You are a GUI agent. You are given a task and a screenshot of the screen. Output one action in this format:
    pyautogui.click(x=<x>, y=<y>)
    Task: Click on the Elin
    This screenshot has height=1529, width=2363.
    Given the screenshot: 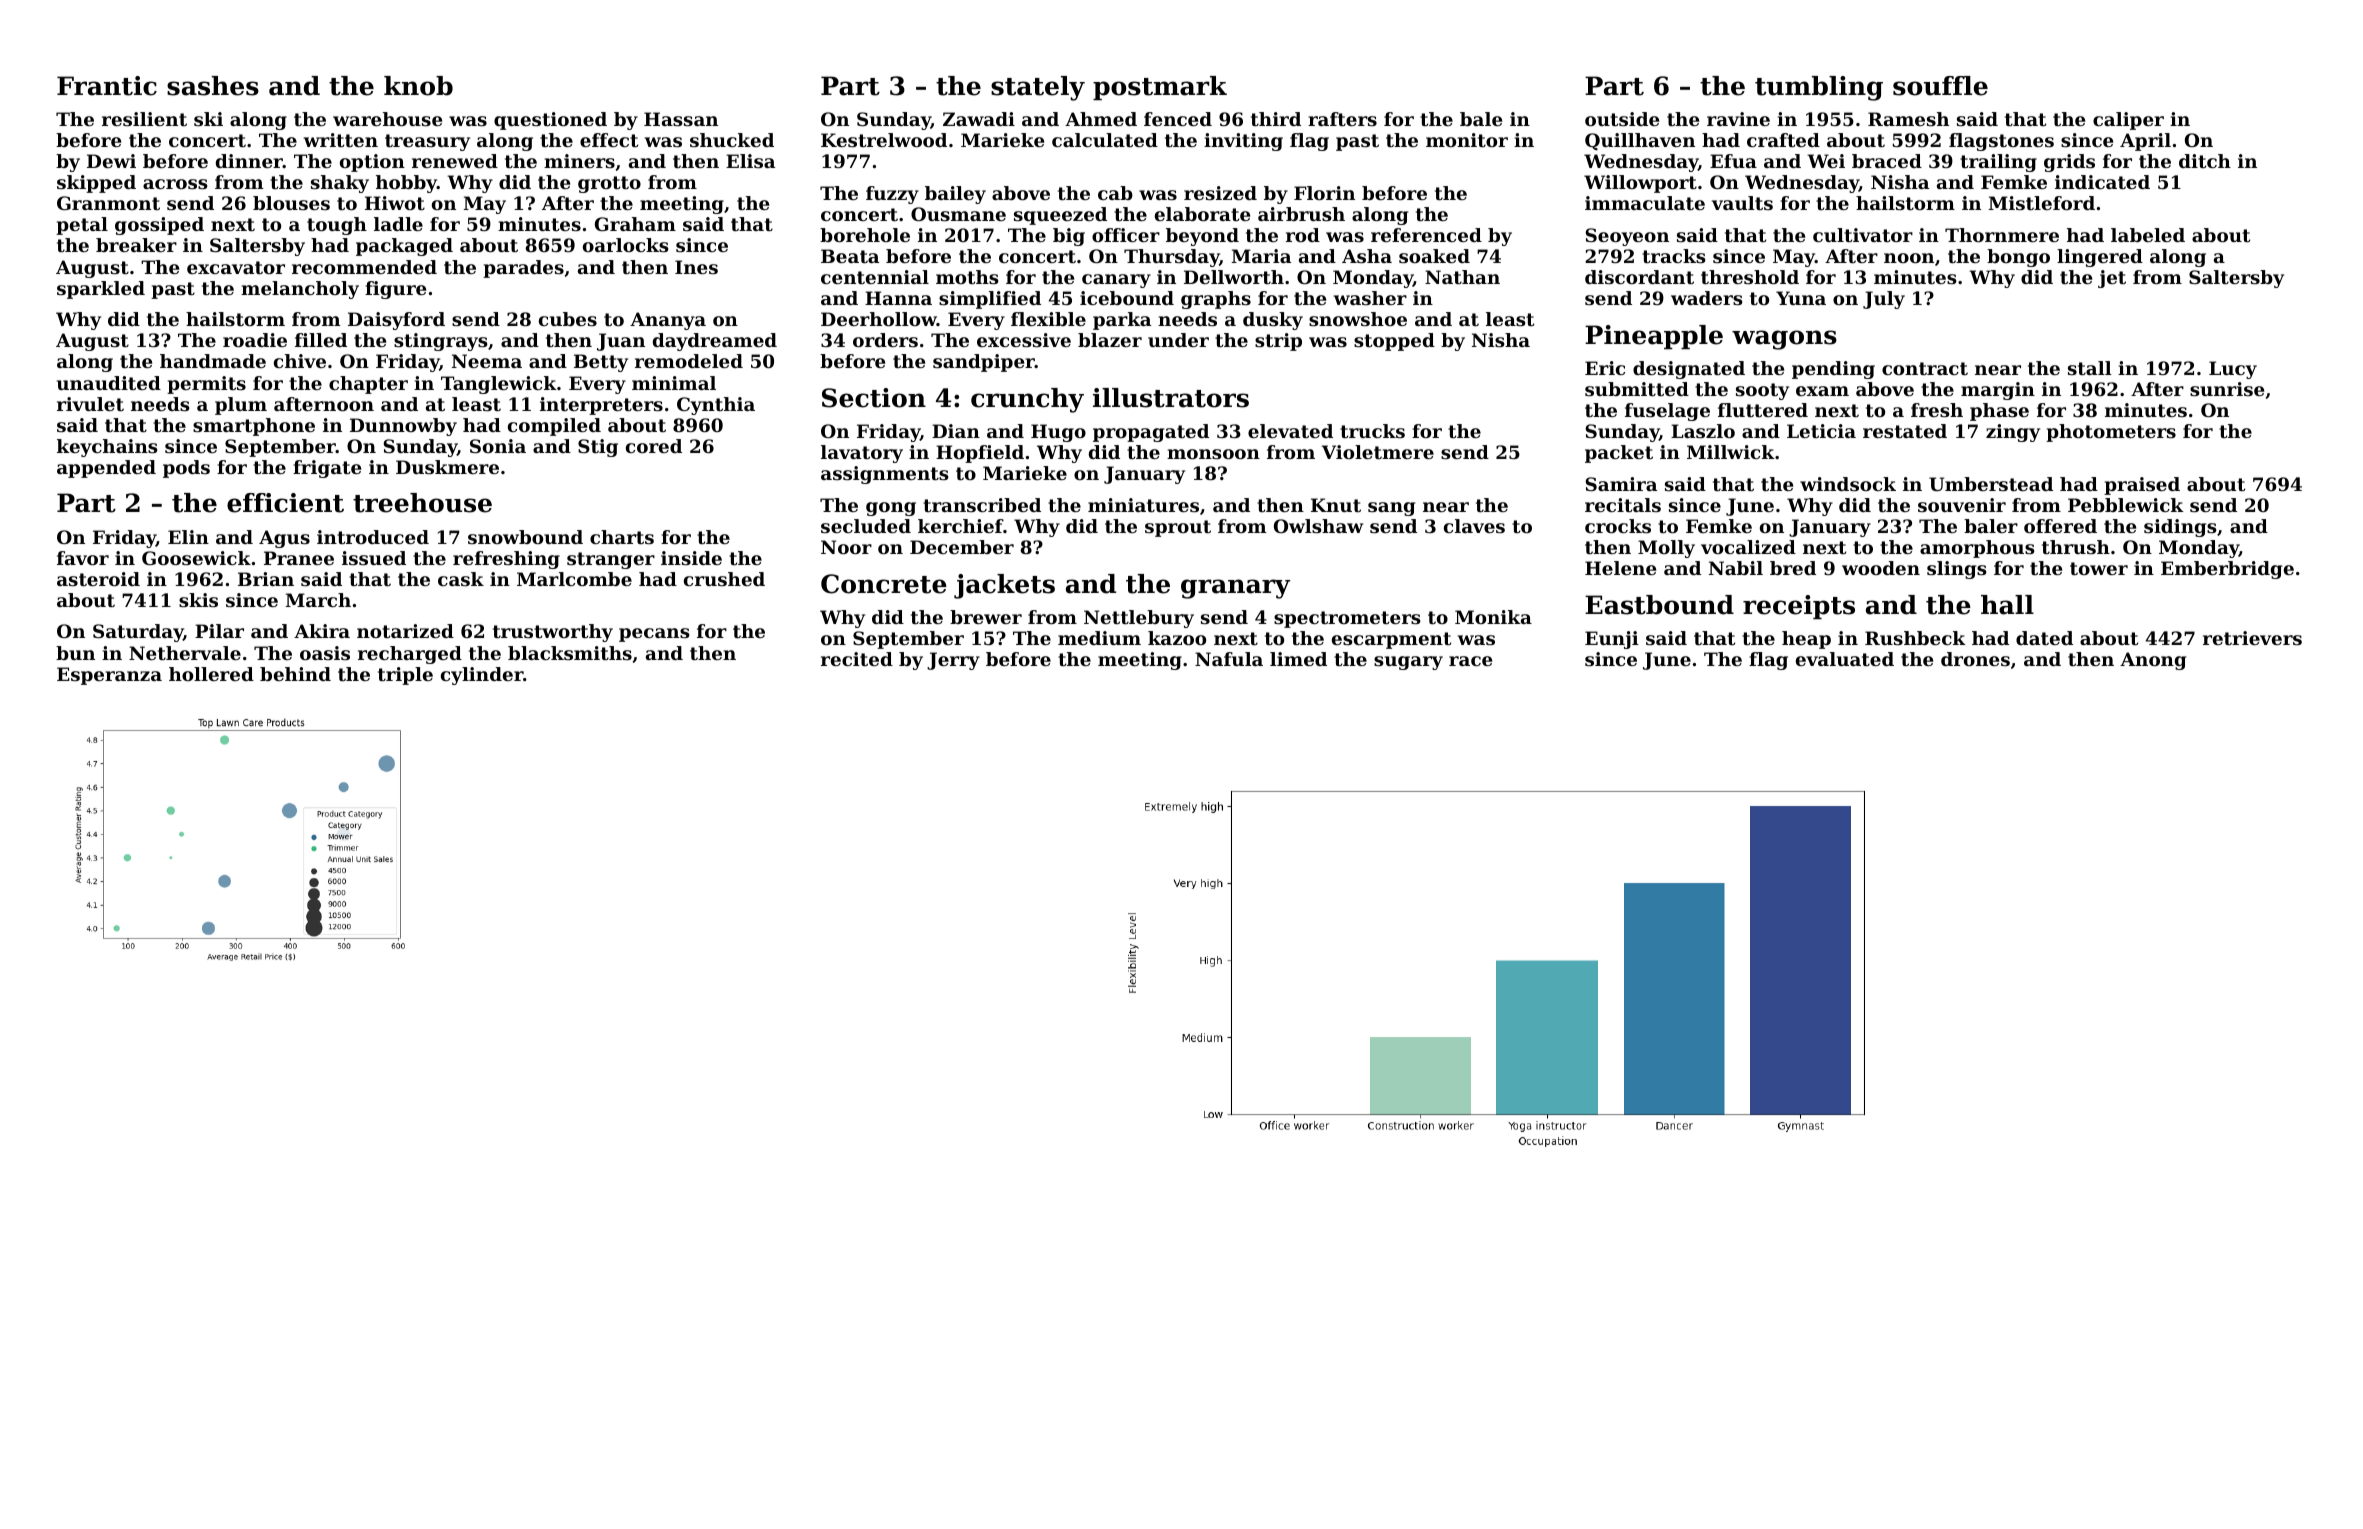 What is the action you would take?
    pyautogui.click(x=188, y=537)
